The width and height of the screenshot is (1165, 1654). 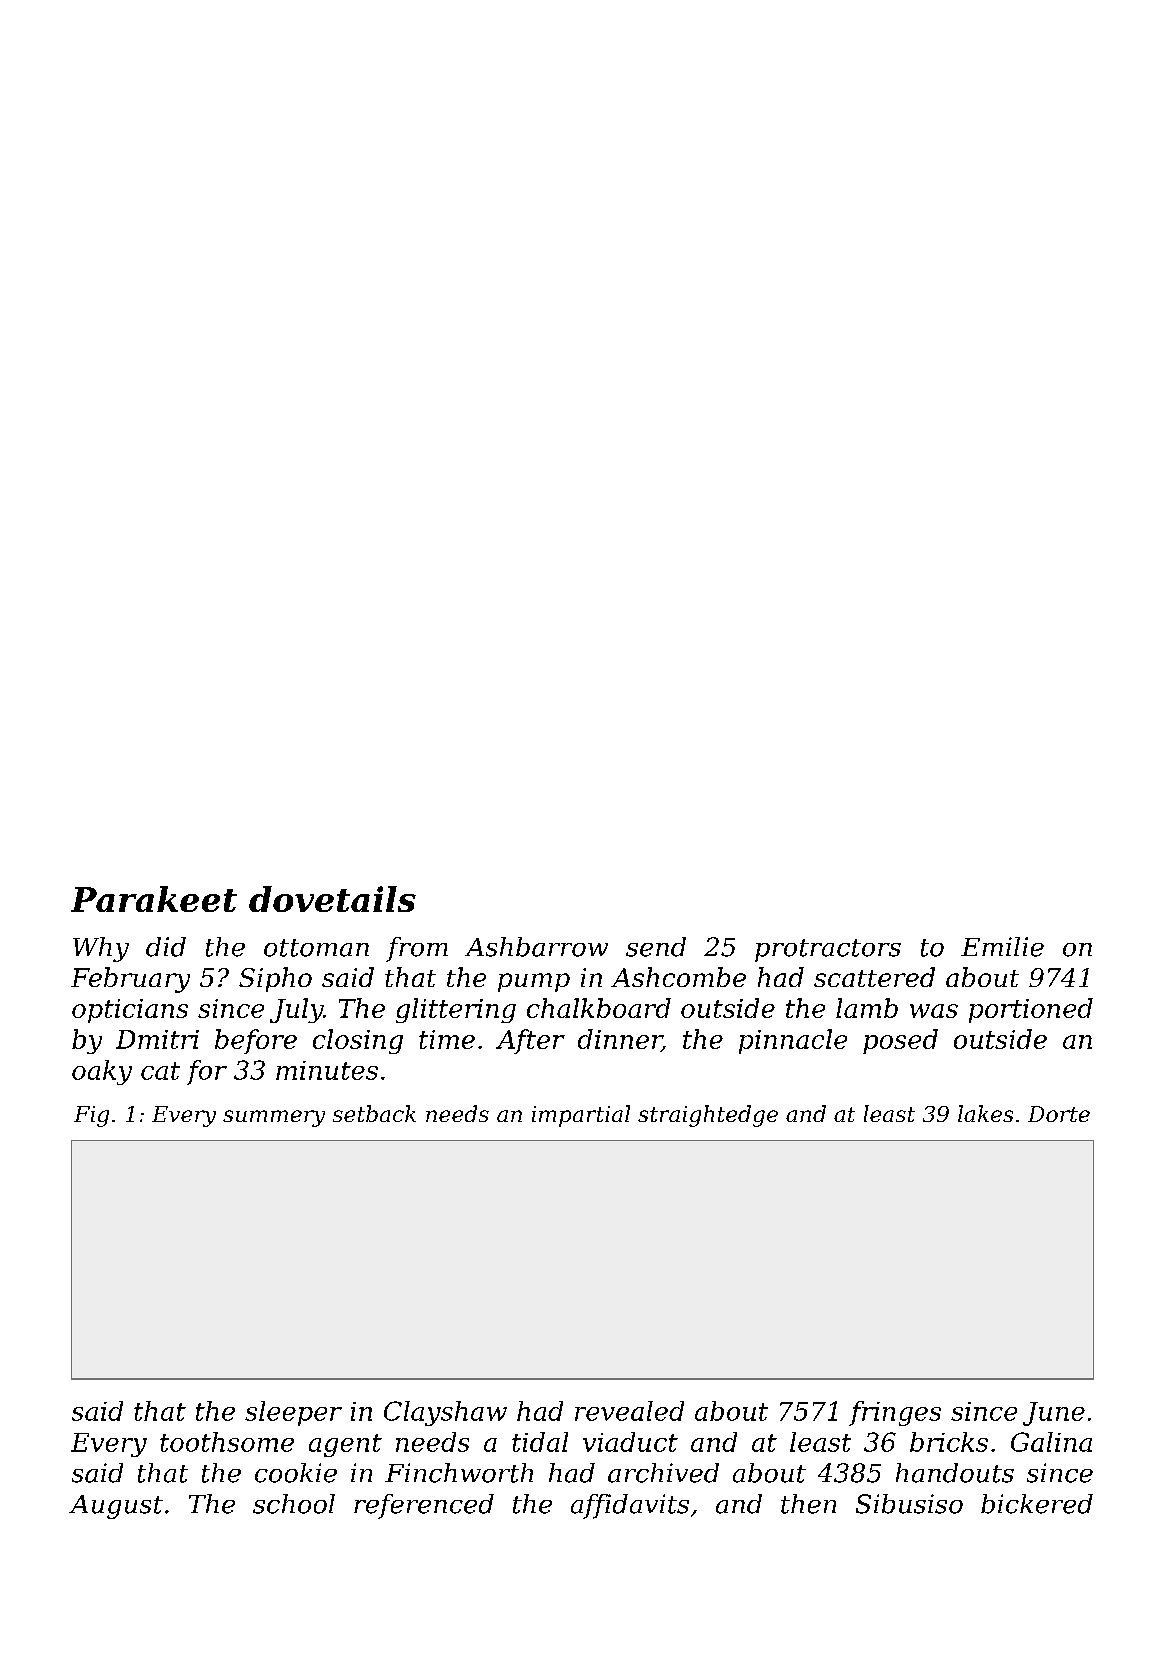 I want to click on Dmitri, so click(x=157, y=1039).
